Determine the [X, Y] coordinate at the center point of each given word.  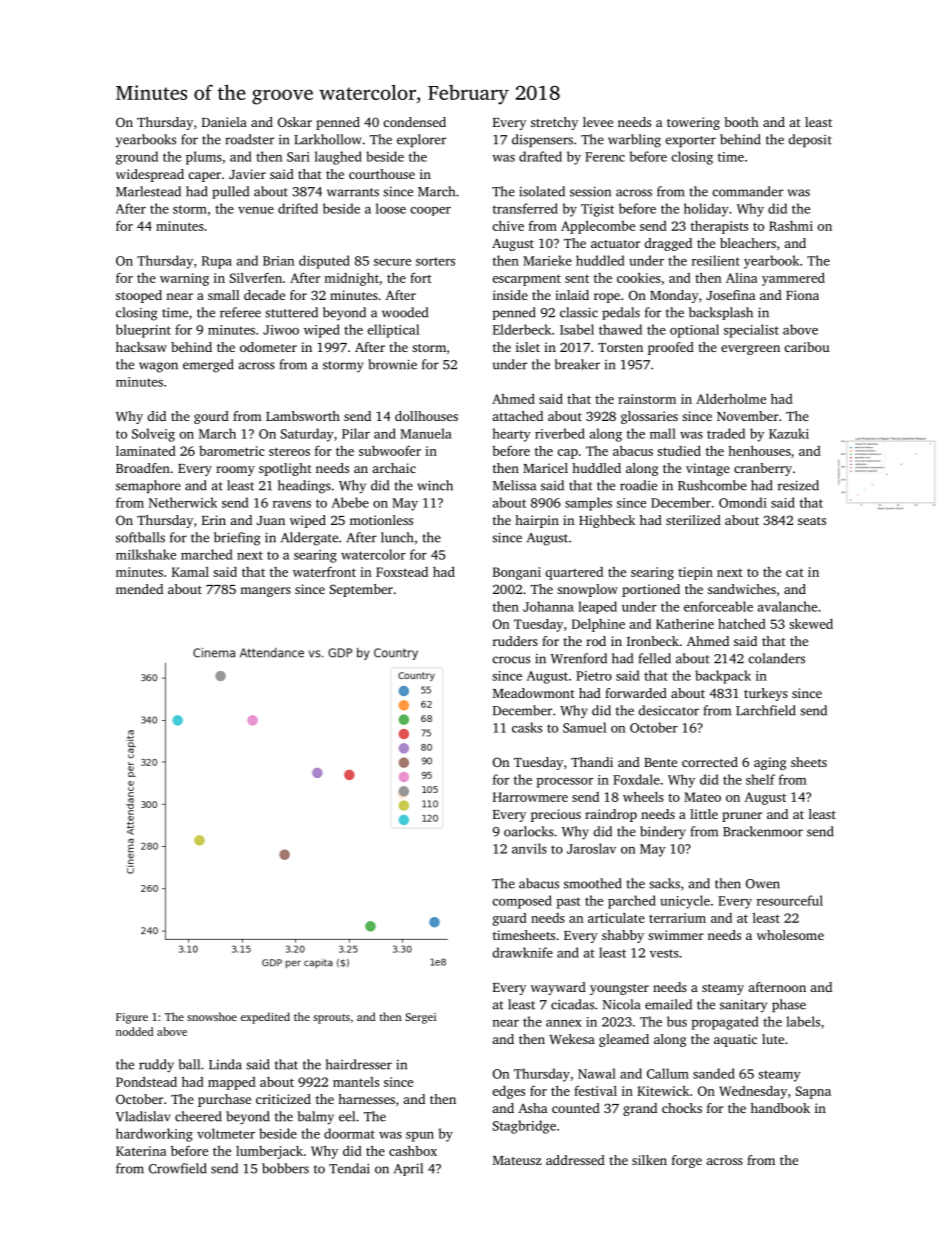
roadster [249, 139]
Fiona [802, 295]
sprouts [331, 1019]
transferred [525, 208]
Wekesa [572, 1039]
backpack [723, 677]
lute [773, 1039]
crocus [511, 660]
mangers [265, 592]
